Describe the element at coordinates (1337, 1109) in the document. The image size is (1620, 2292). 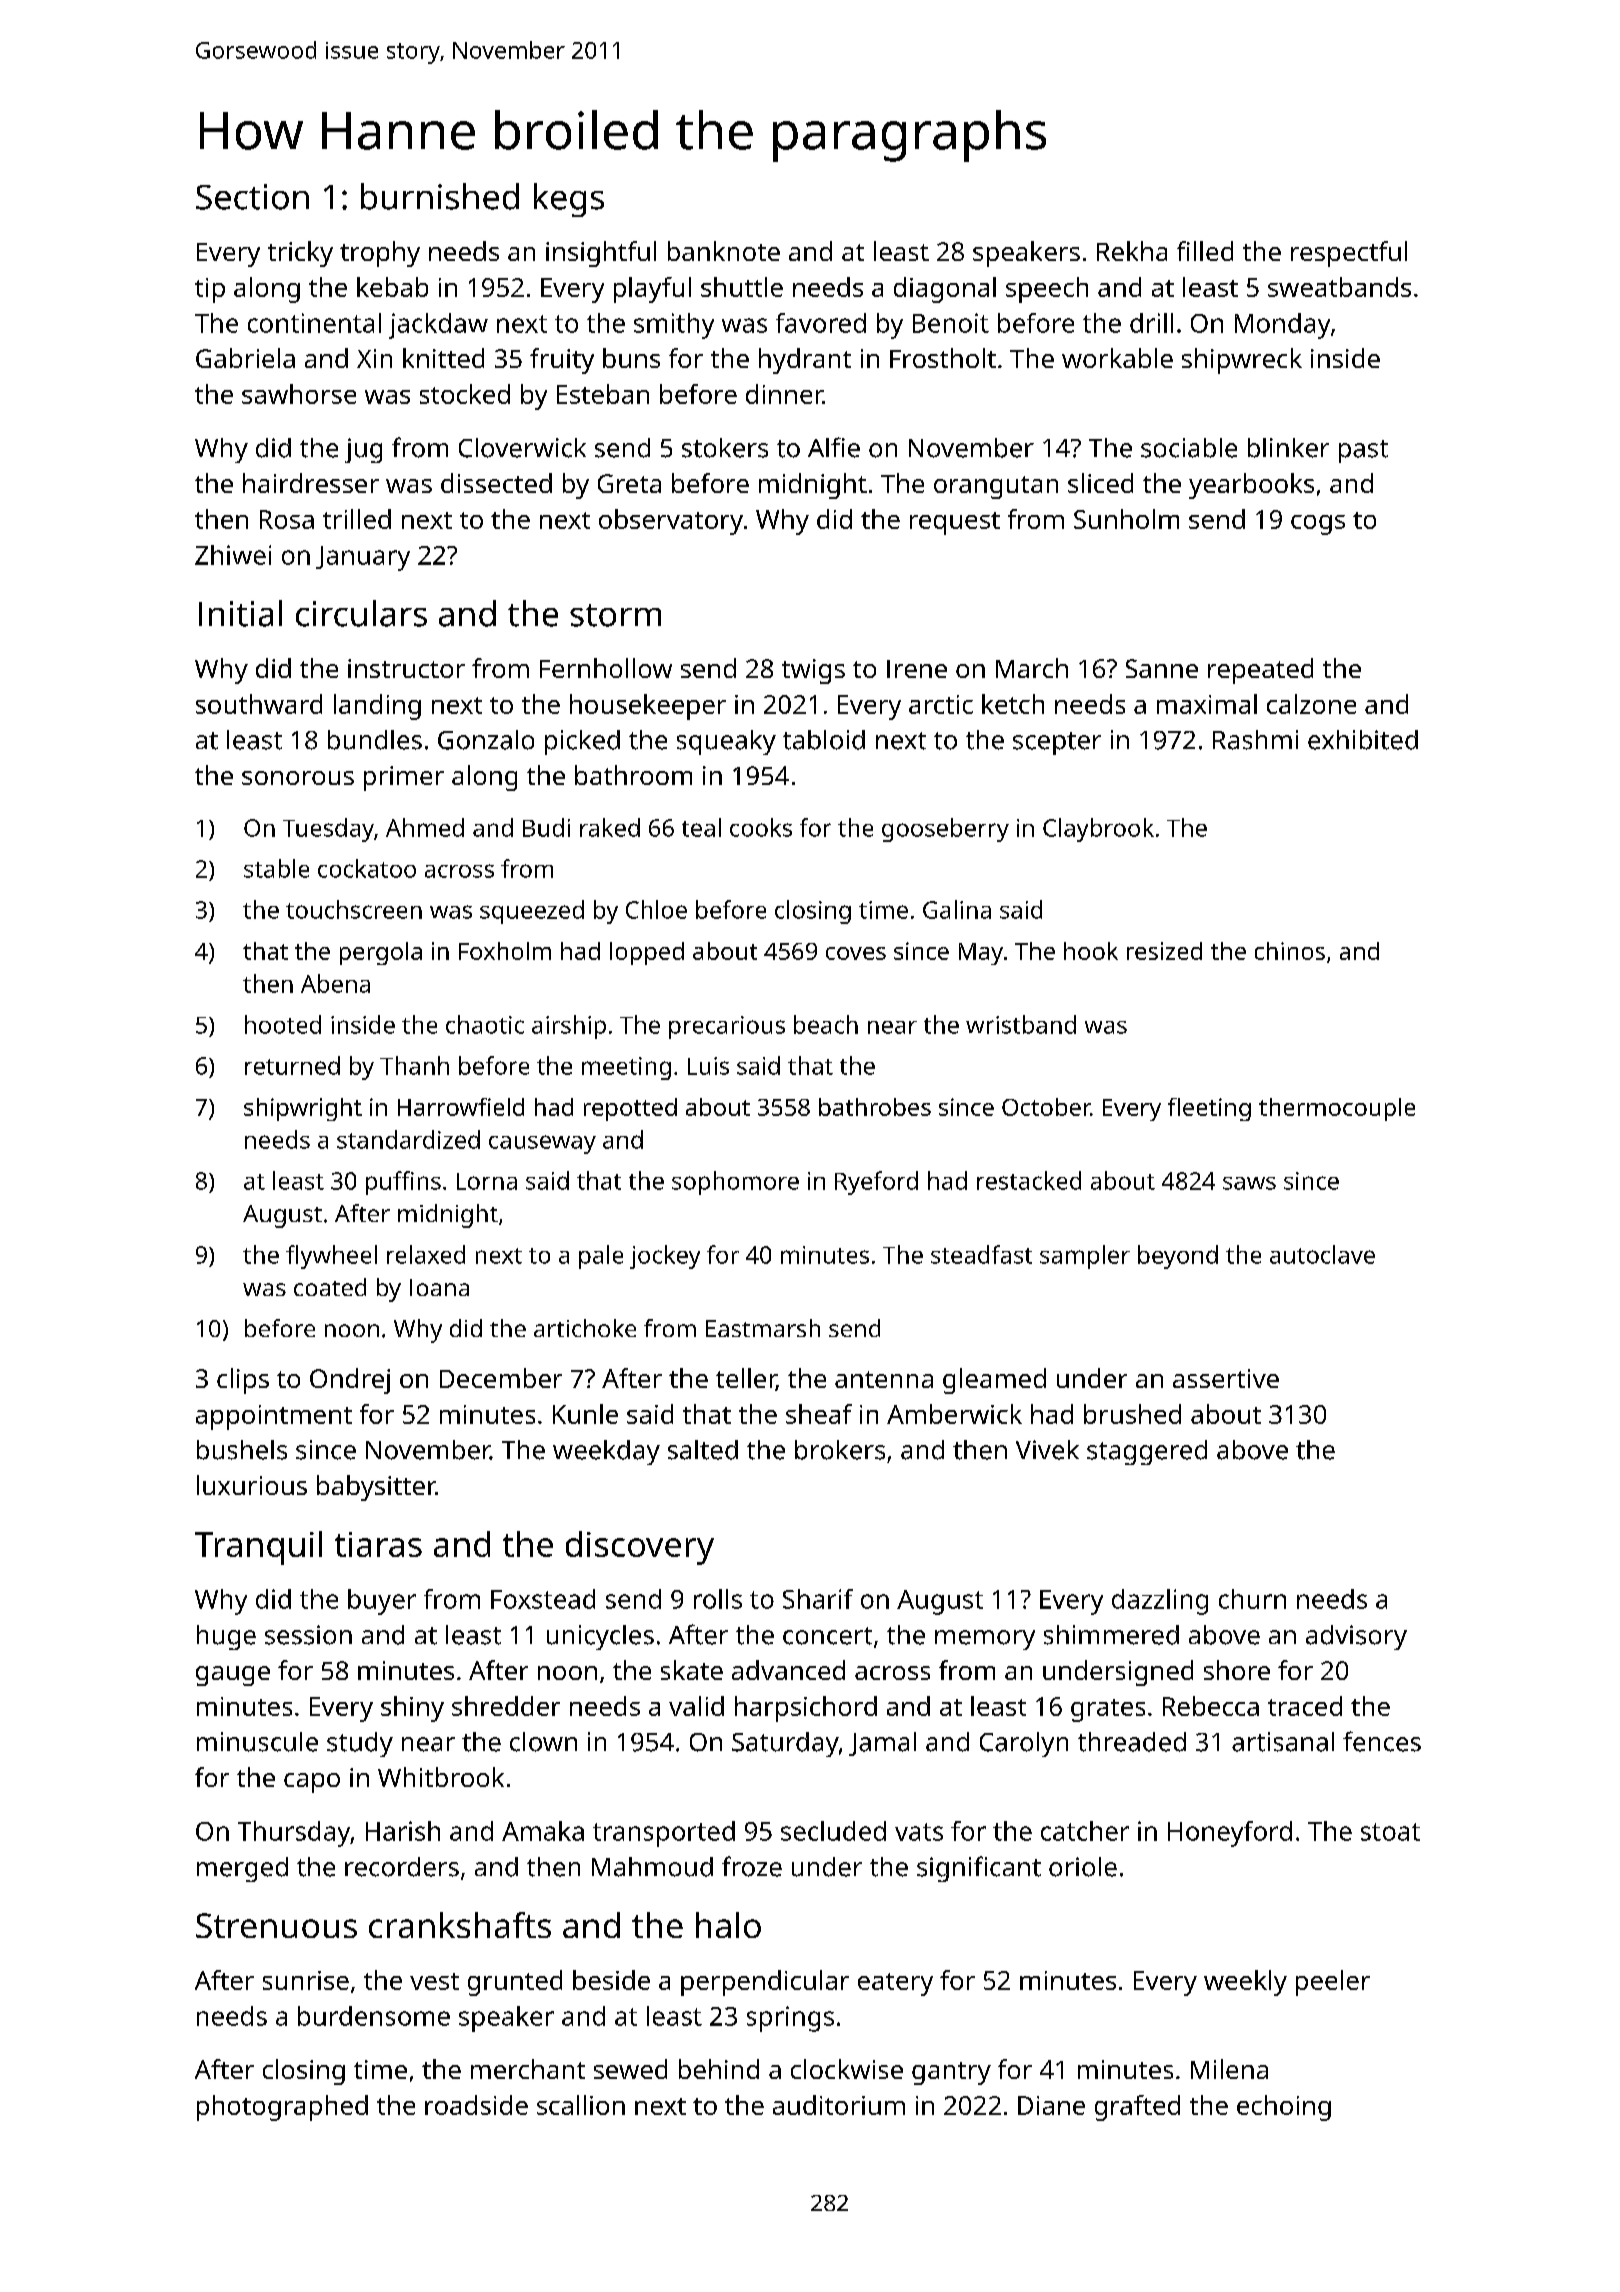
I see `thermocouple` at that location.
